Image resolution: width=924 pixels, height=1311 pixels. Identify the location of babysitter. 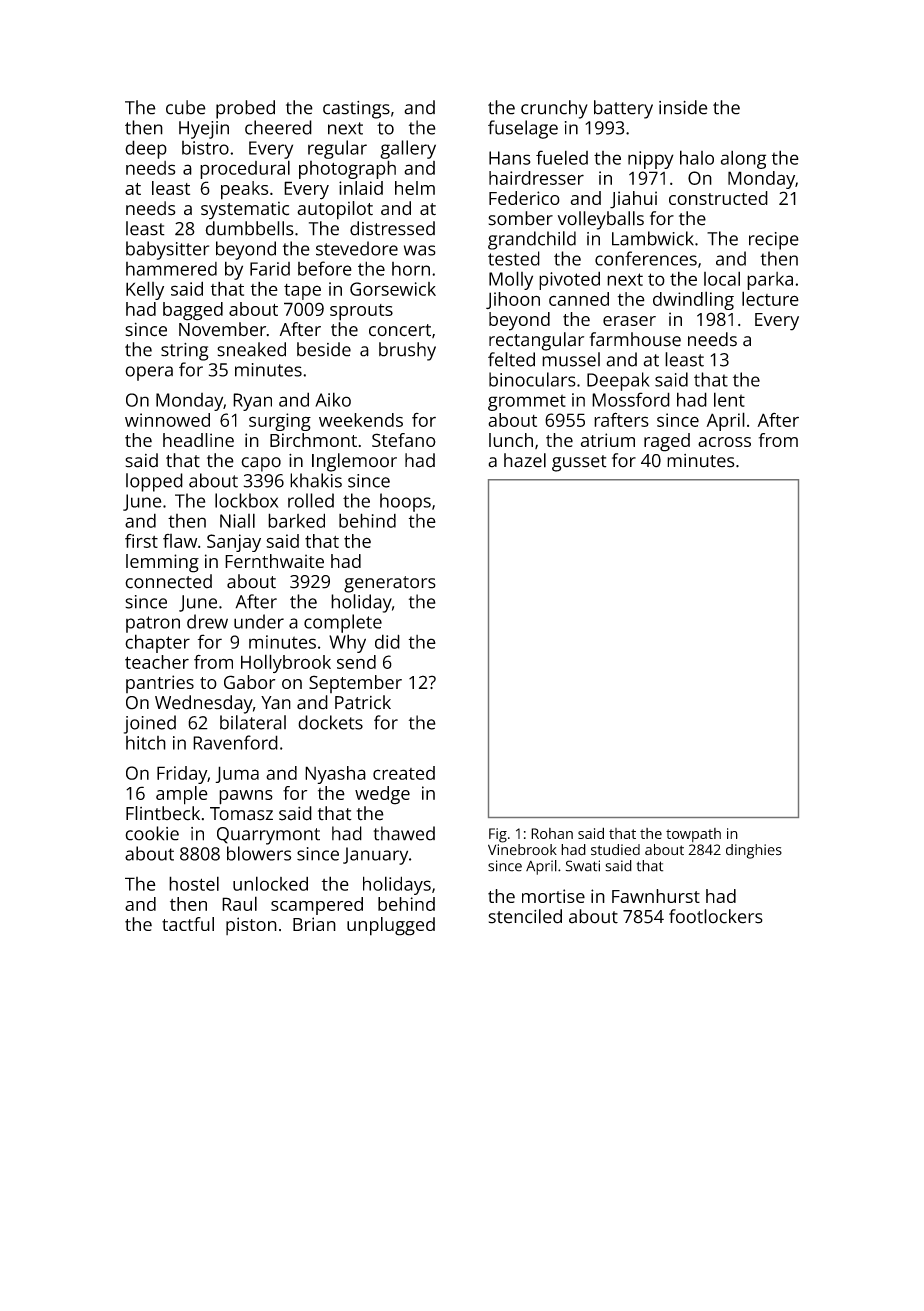
(167, 250).
